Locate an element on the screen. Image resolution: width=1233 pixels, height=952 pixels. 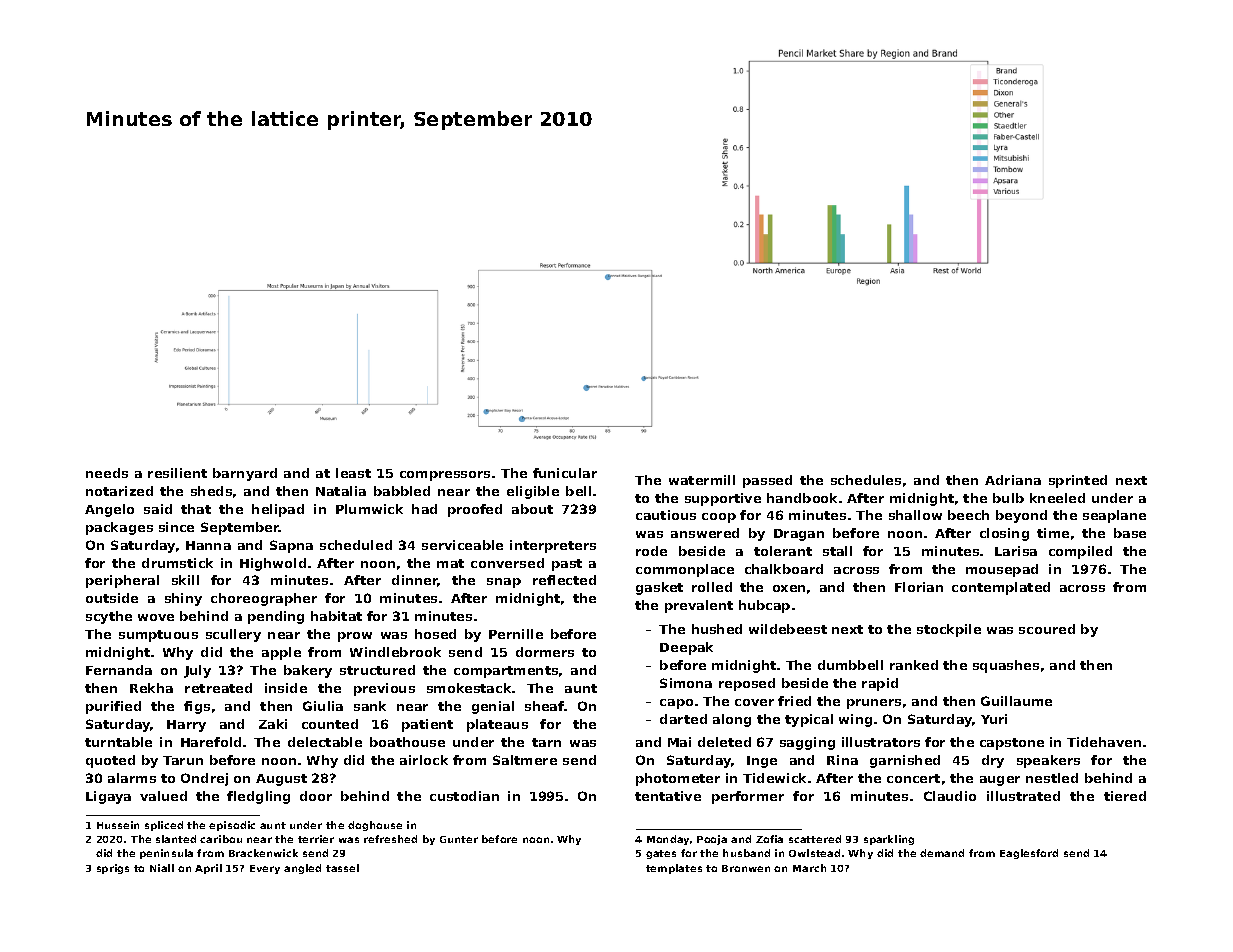
compiled is located at coordinates (1080, 552).
